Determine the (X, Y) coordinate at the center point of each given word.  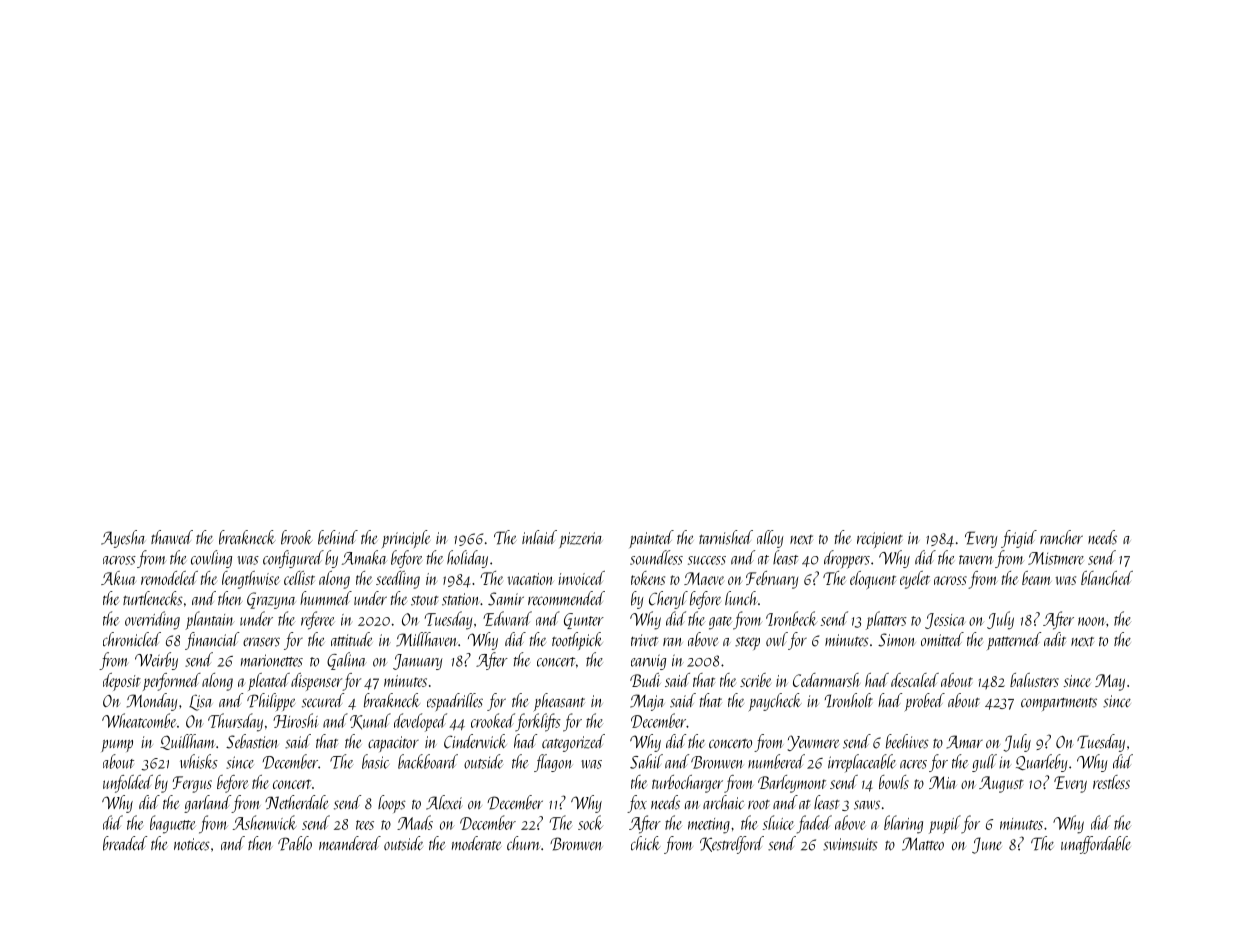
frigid (1019, 539)
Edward (507, 618)
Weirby (156, 661)
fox (637, 804)
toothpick (577, 641)
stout (424, 600)
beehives (907, 741)
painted (651, 539)
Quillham (187, 742)
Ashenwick (265, 822)
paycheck (775, 702)
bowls (894, 782)
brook (297, 537)
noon (1091, 621)
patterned (1014, 641)
